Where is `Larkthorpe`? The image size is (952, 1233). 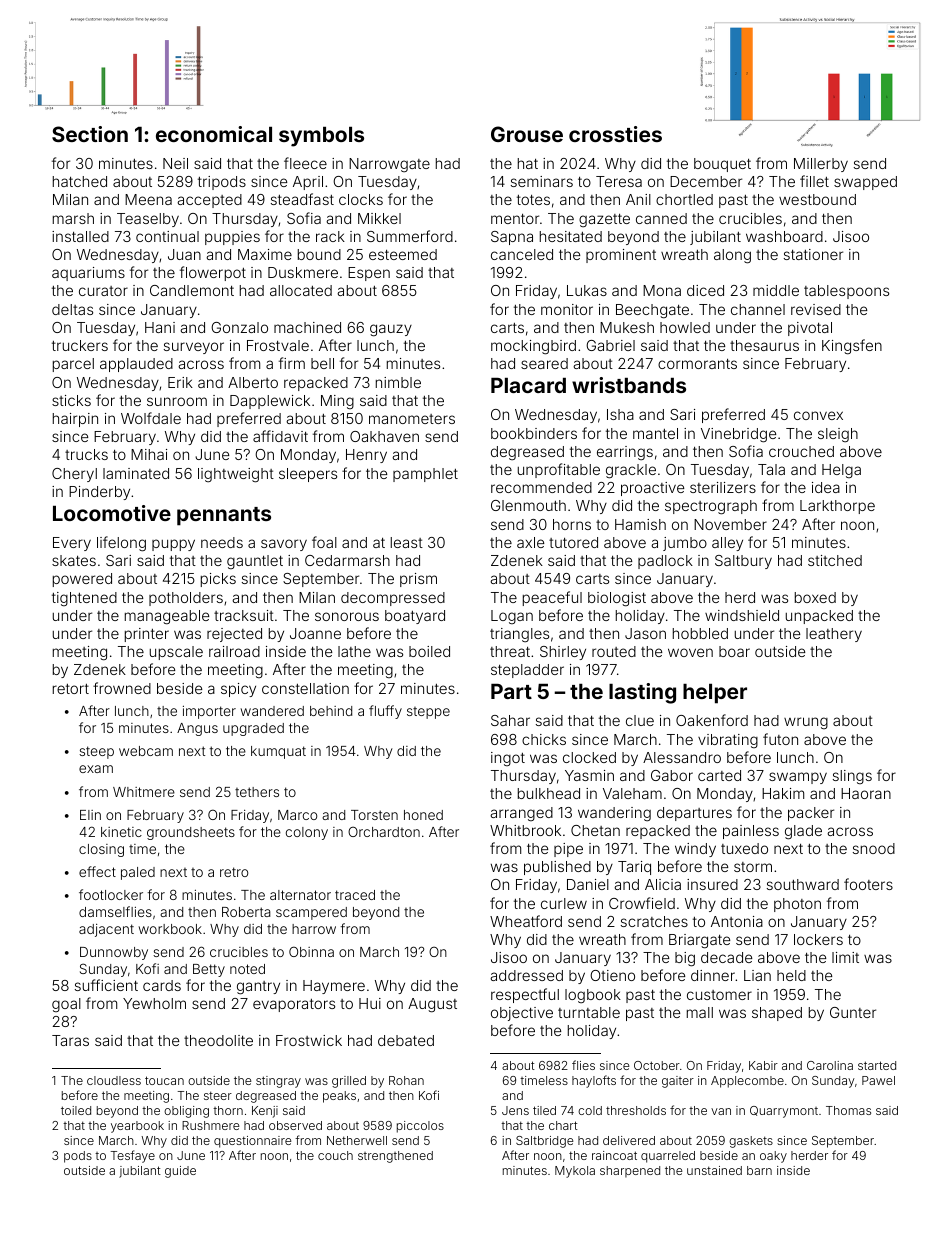 Larkthorpe is located at coordinates (837, 507).
